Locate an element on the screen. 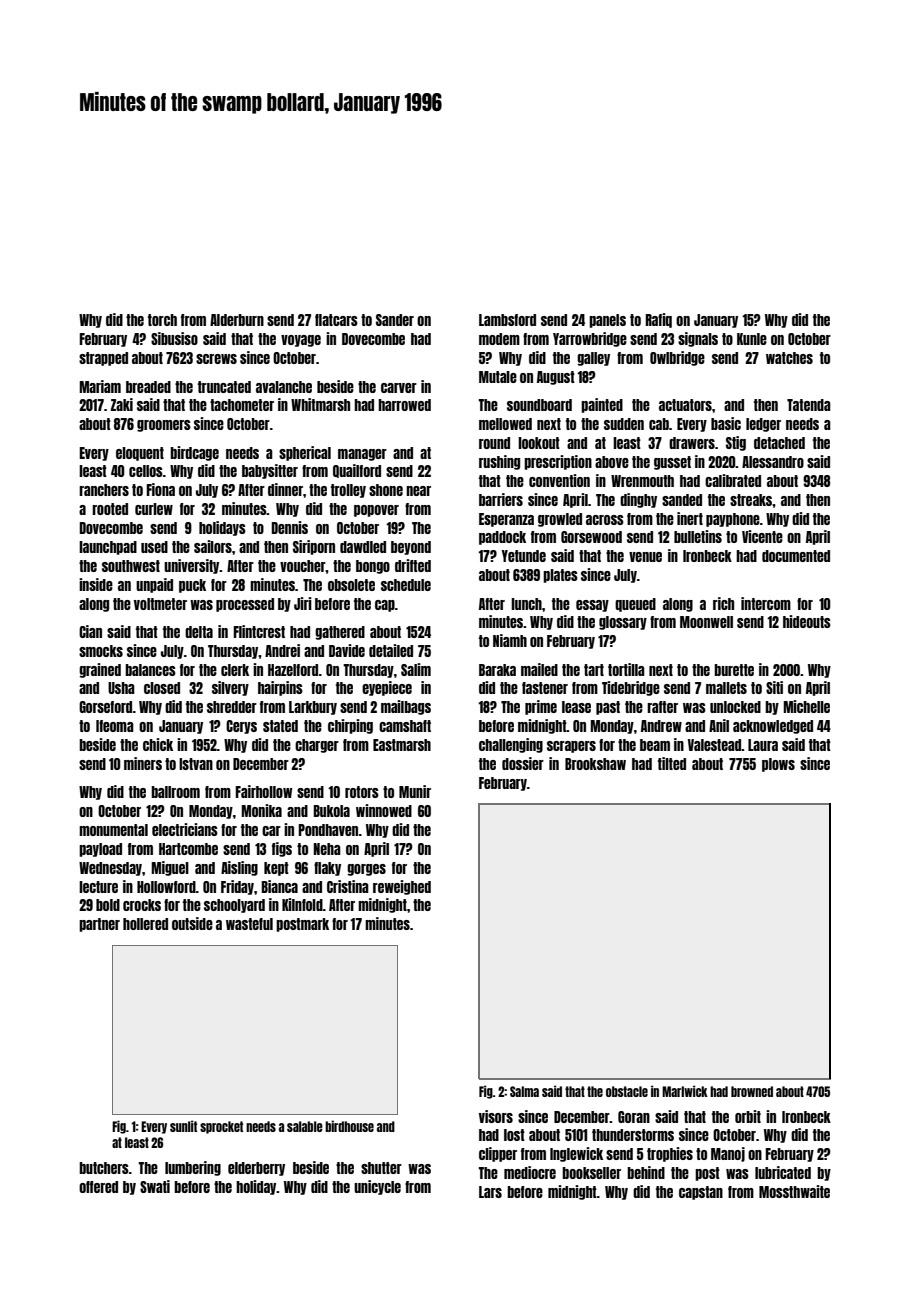 Image resolution: width=910 pixels, height=1292 pixels. Ifeoma is located at coordinates (115, 726).
